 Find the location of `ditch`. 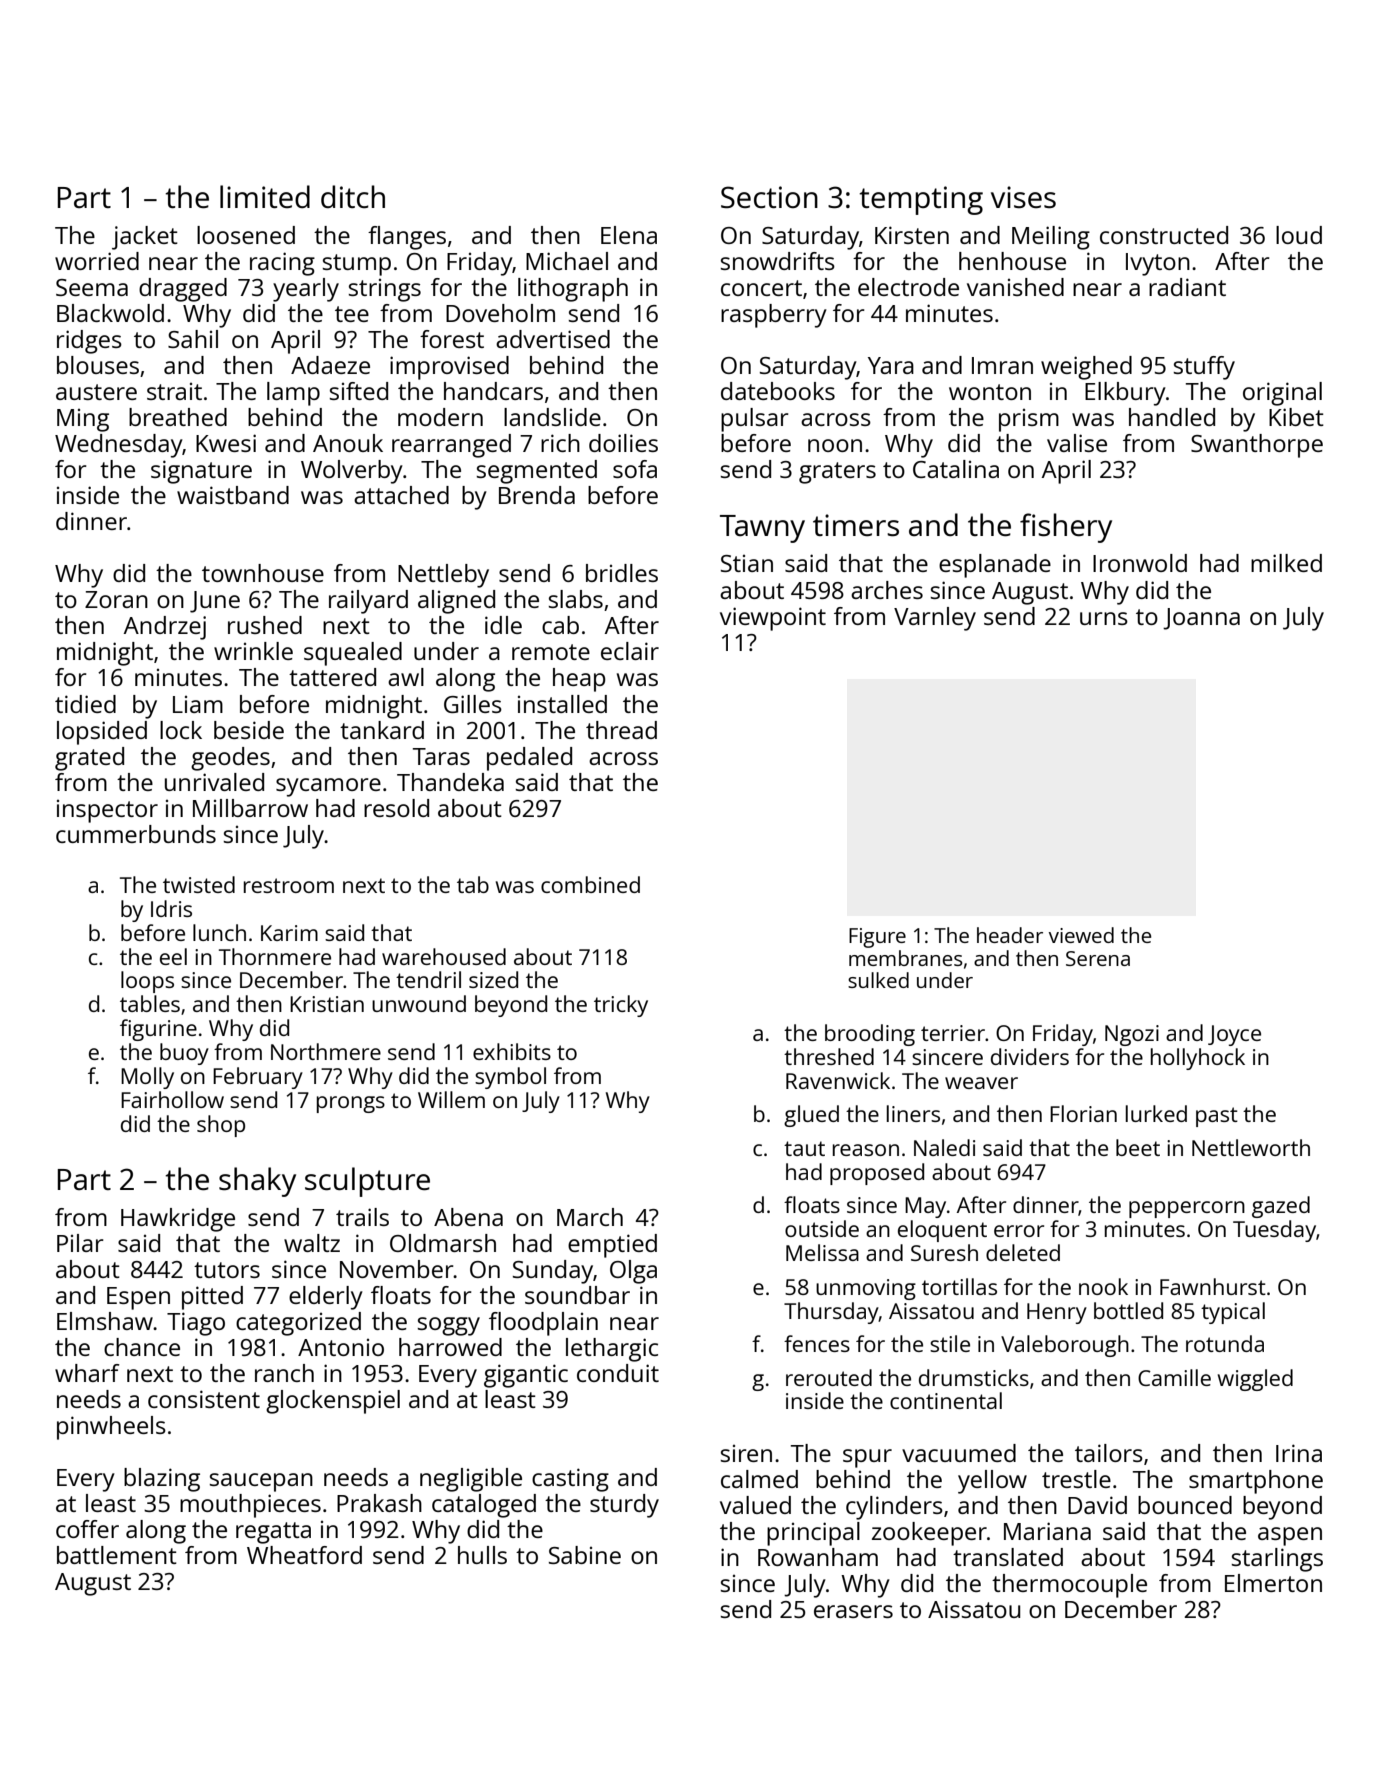

ditch is located at coordinates (353, 197).
